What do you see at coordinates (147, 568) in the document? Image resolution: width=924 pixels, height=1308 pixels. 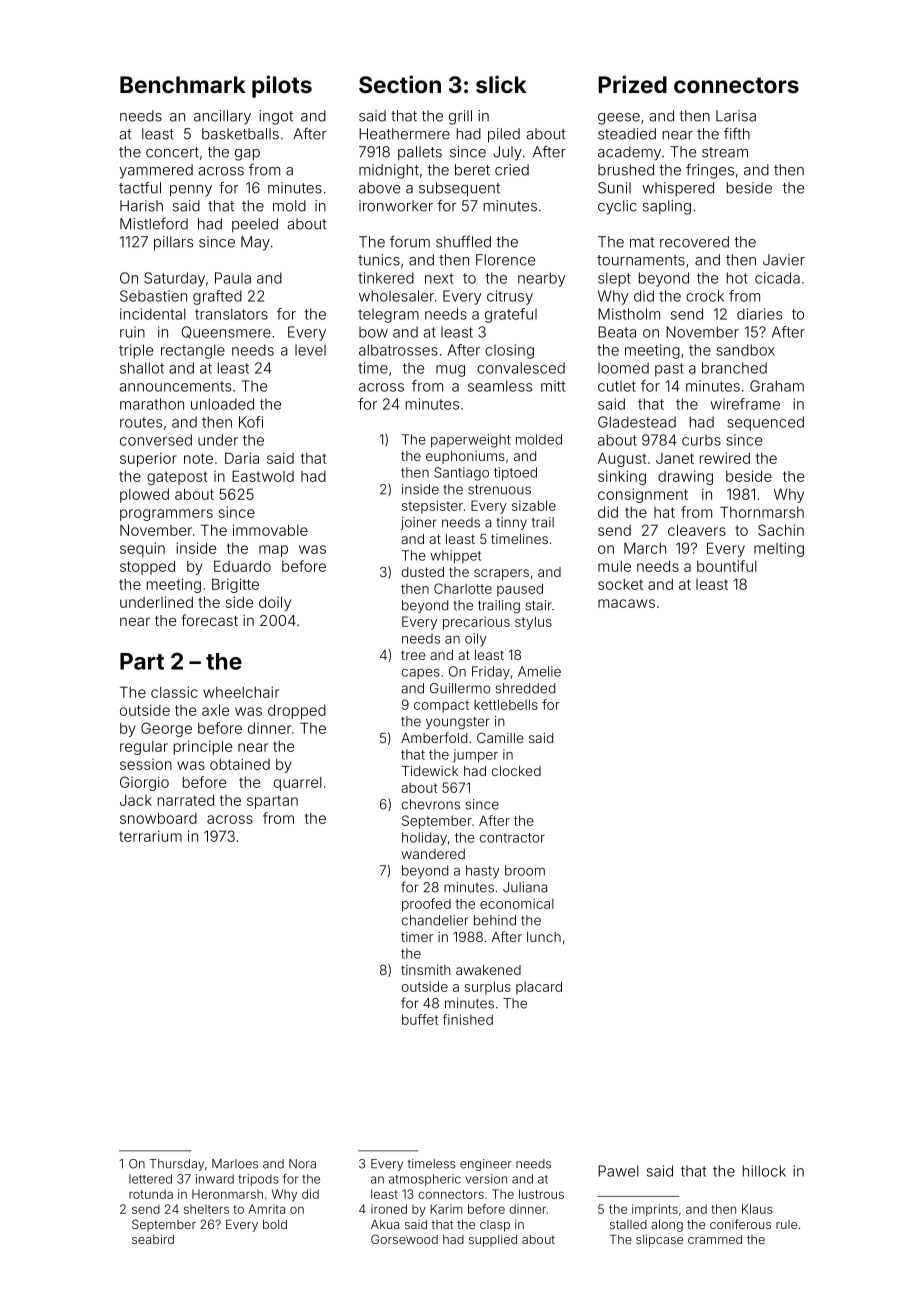 I see `stopped` at bounding box center [147, 568].
